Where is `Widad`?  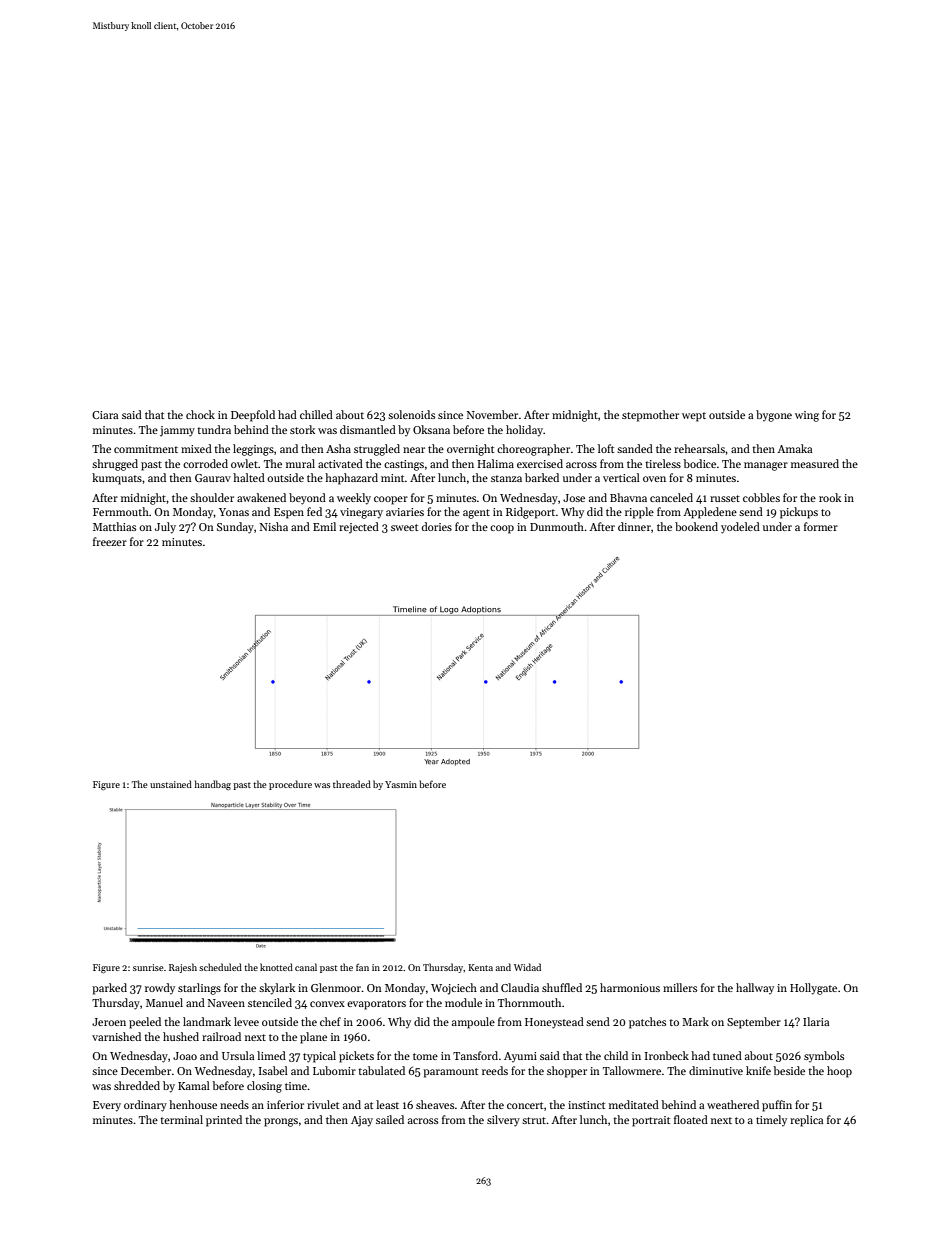 Widad is located at coordinates (527, 967).
